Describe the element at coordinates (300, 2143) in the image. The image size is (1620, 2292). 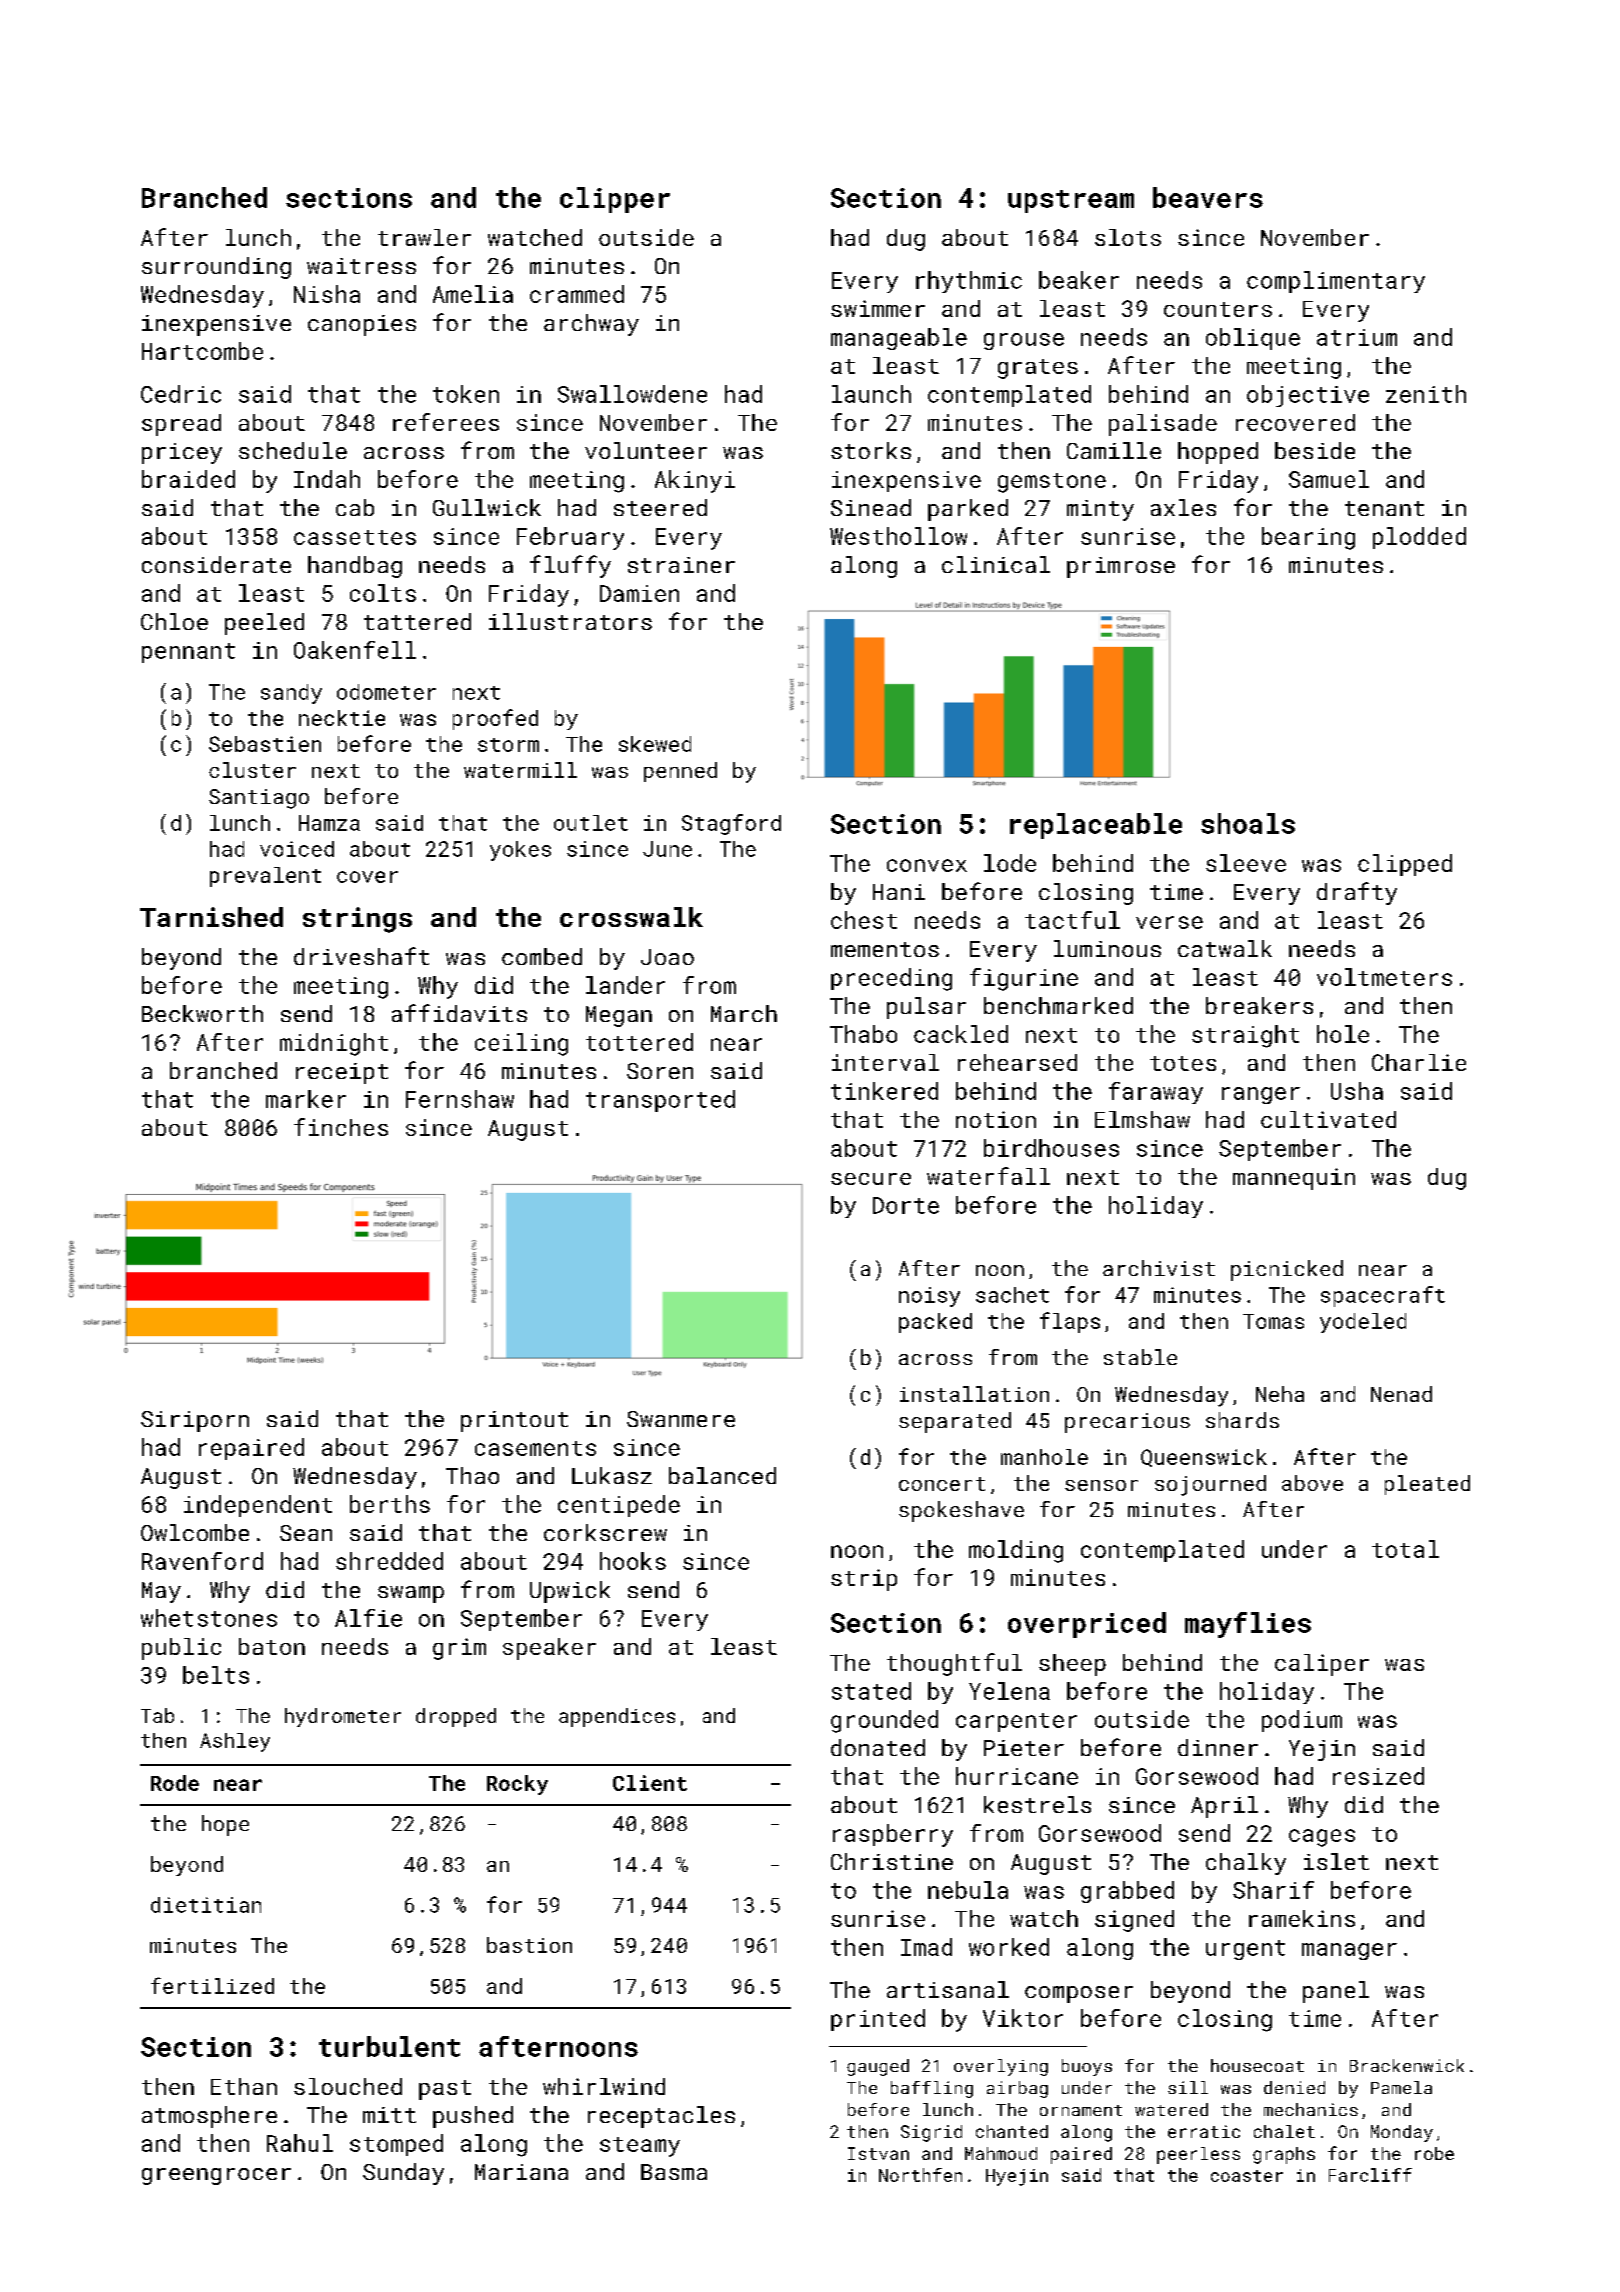
I see `Rahul` at that location.
